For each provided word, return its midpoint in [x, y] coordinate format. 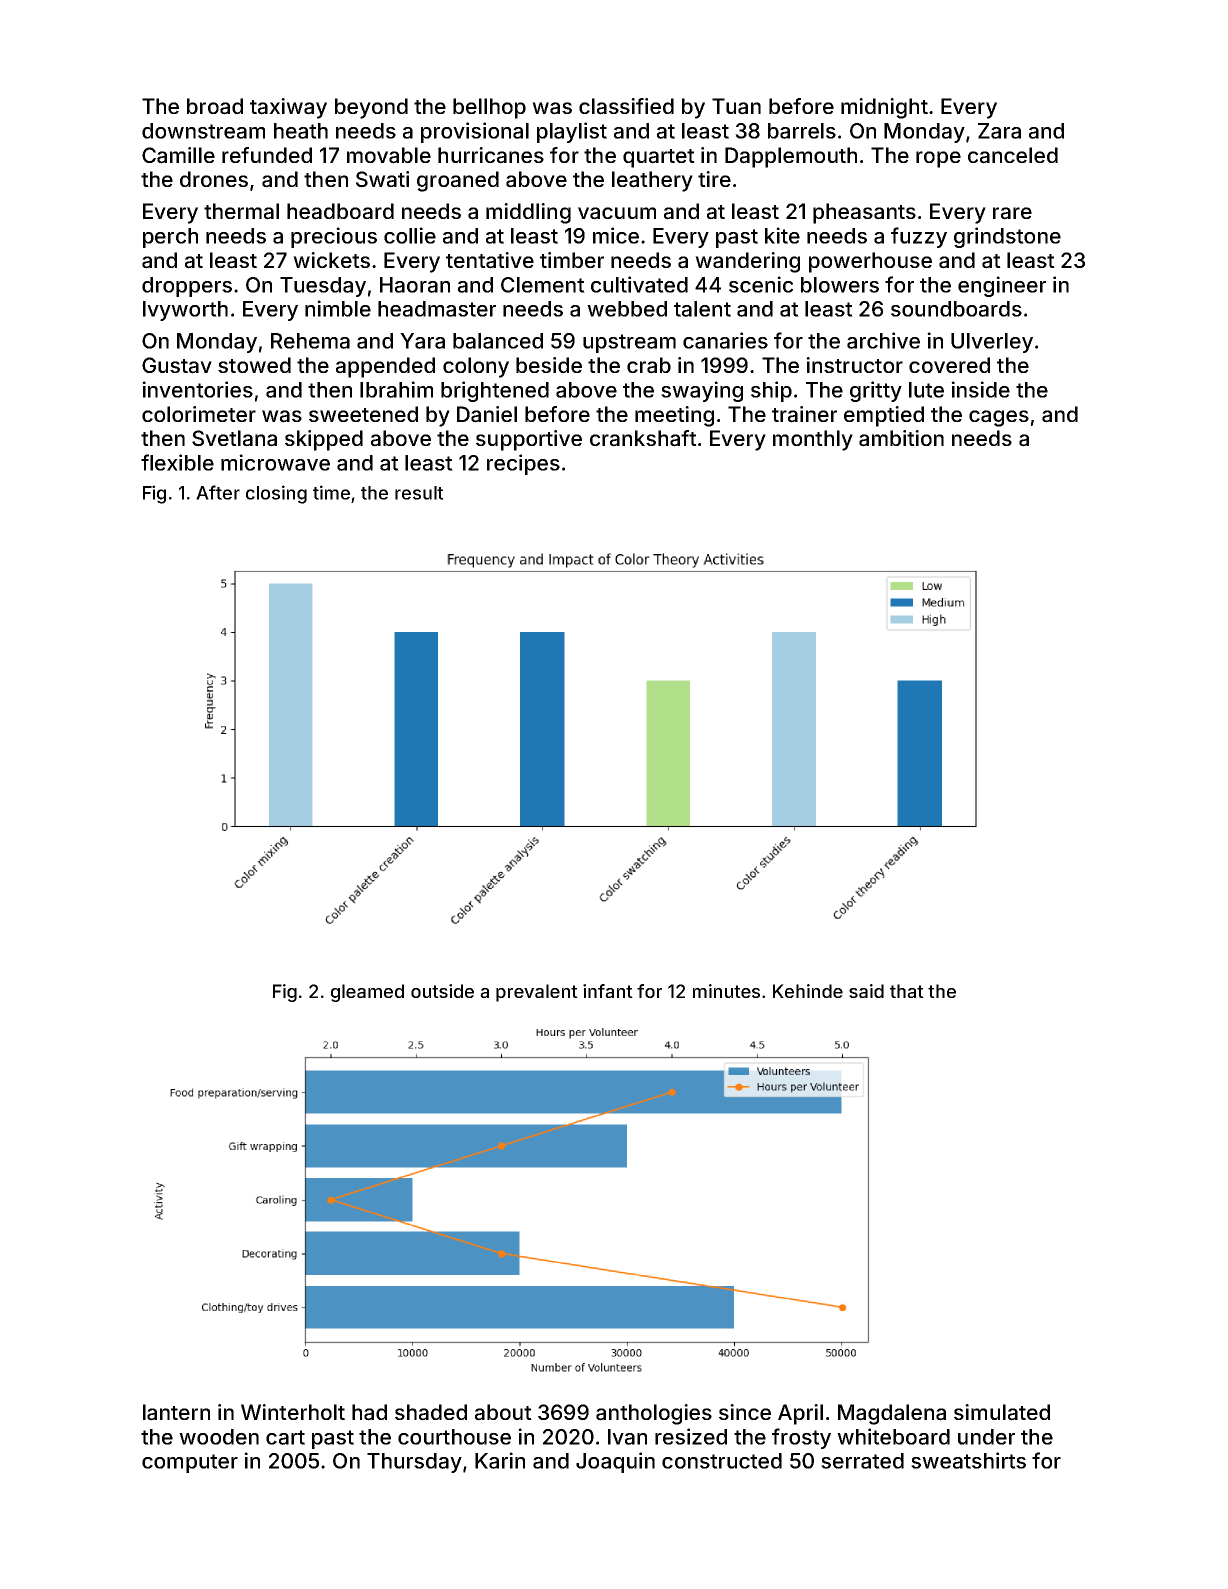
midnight [884, 108]
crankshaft [643, 438]
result [419, 493]
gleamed [367, 993]
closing [276, 494]
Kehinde [808, 991]
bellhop [489, 108]
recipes [523, 464]
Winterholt [293, 1412]
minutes [726, 991]
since [745, 1412]
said [866, 991]
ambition [901, 438]
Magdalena [892, 1414]
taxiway [288, 108]
